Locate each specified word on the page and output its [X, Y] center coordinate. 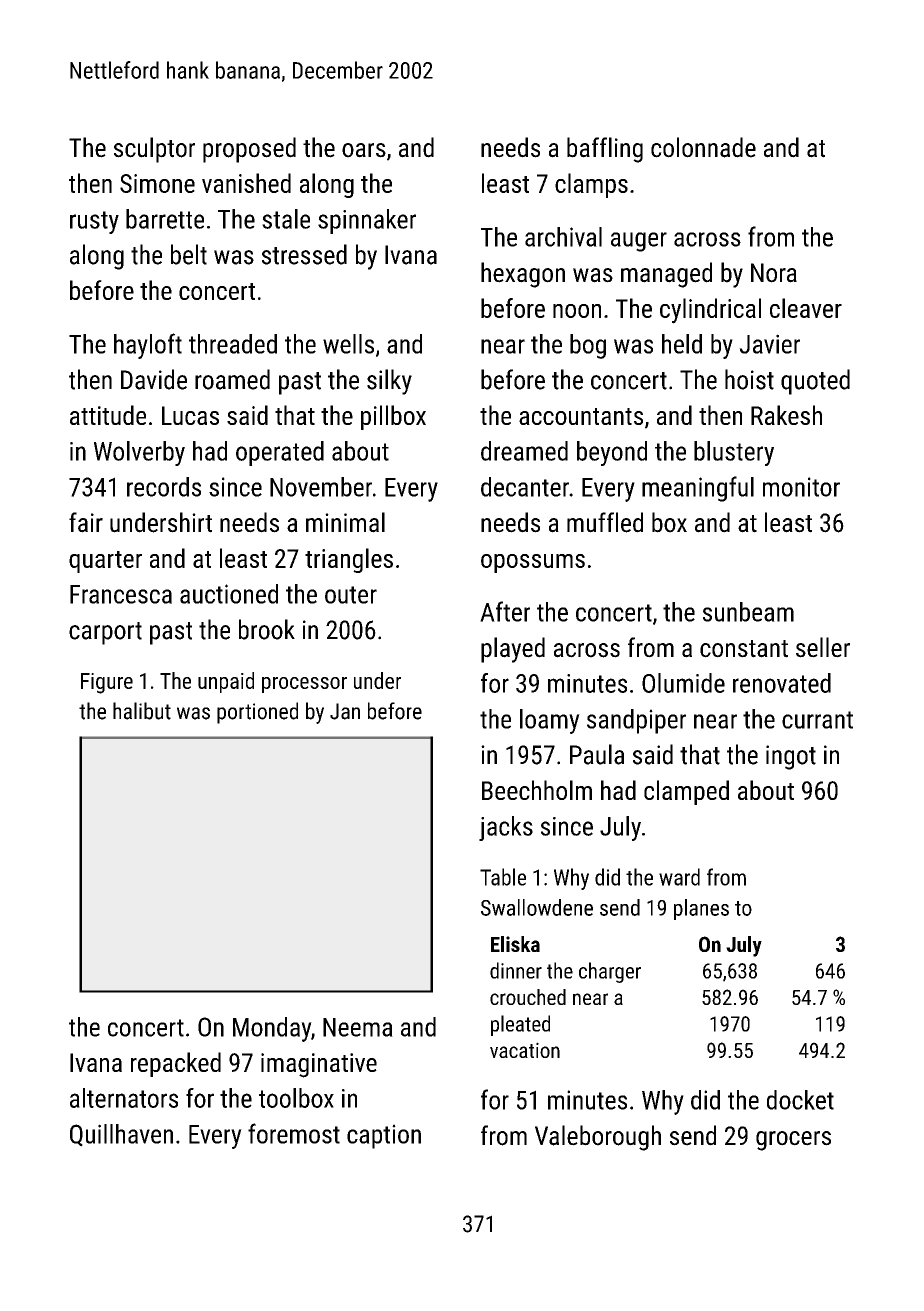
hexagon [523, 275]
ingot [791, 757]
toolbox [296, 1098]
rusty [94, 222]
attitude [108, 415]
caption [384, 1136]
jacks [506, 828]
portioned [257, 713]
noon [577, 311]
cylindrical [710, 311]
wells [348, 344]
